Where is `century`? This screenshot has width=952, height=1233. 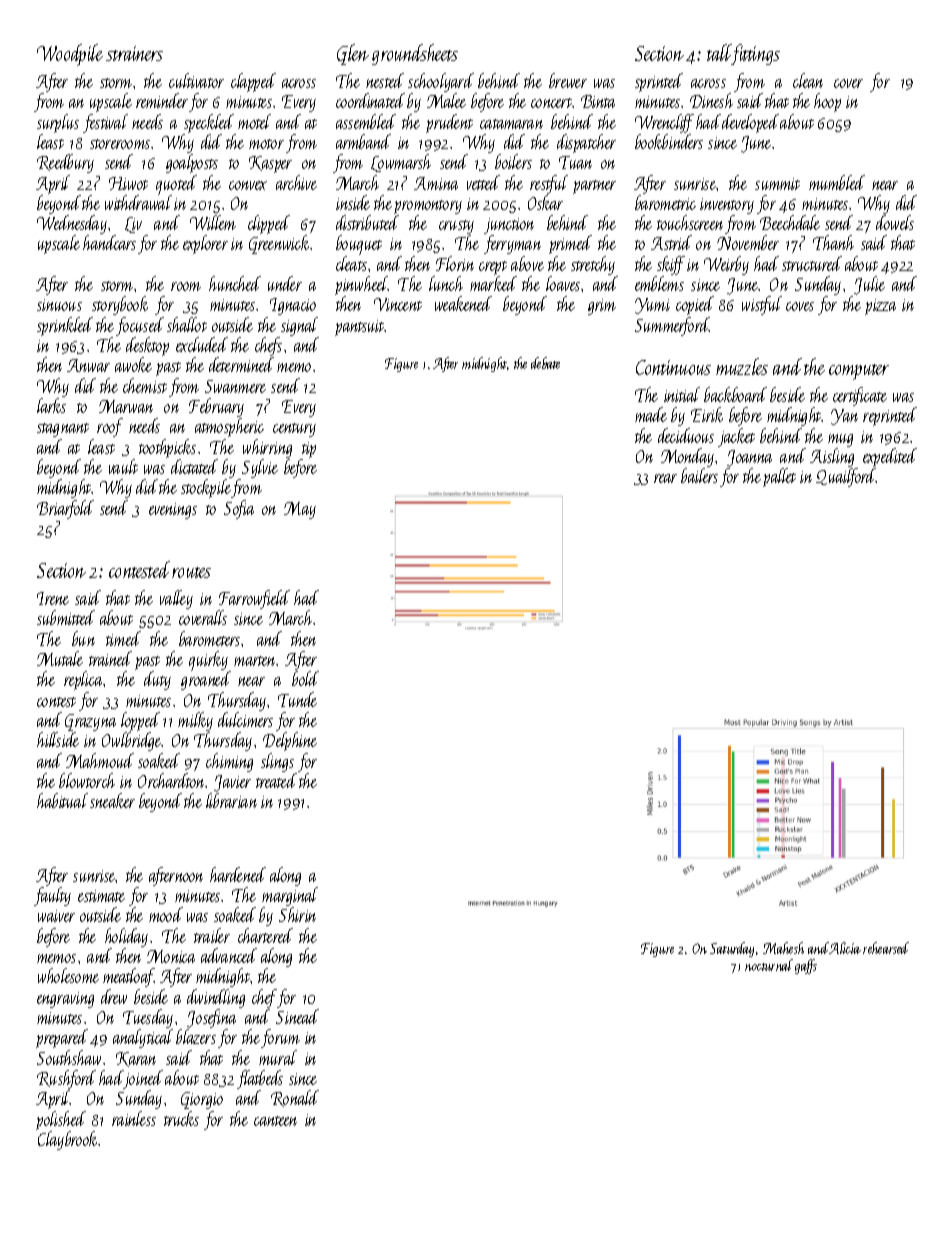
century is located at coordinates (294, 430).
